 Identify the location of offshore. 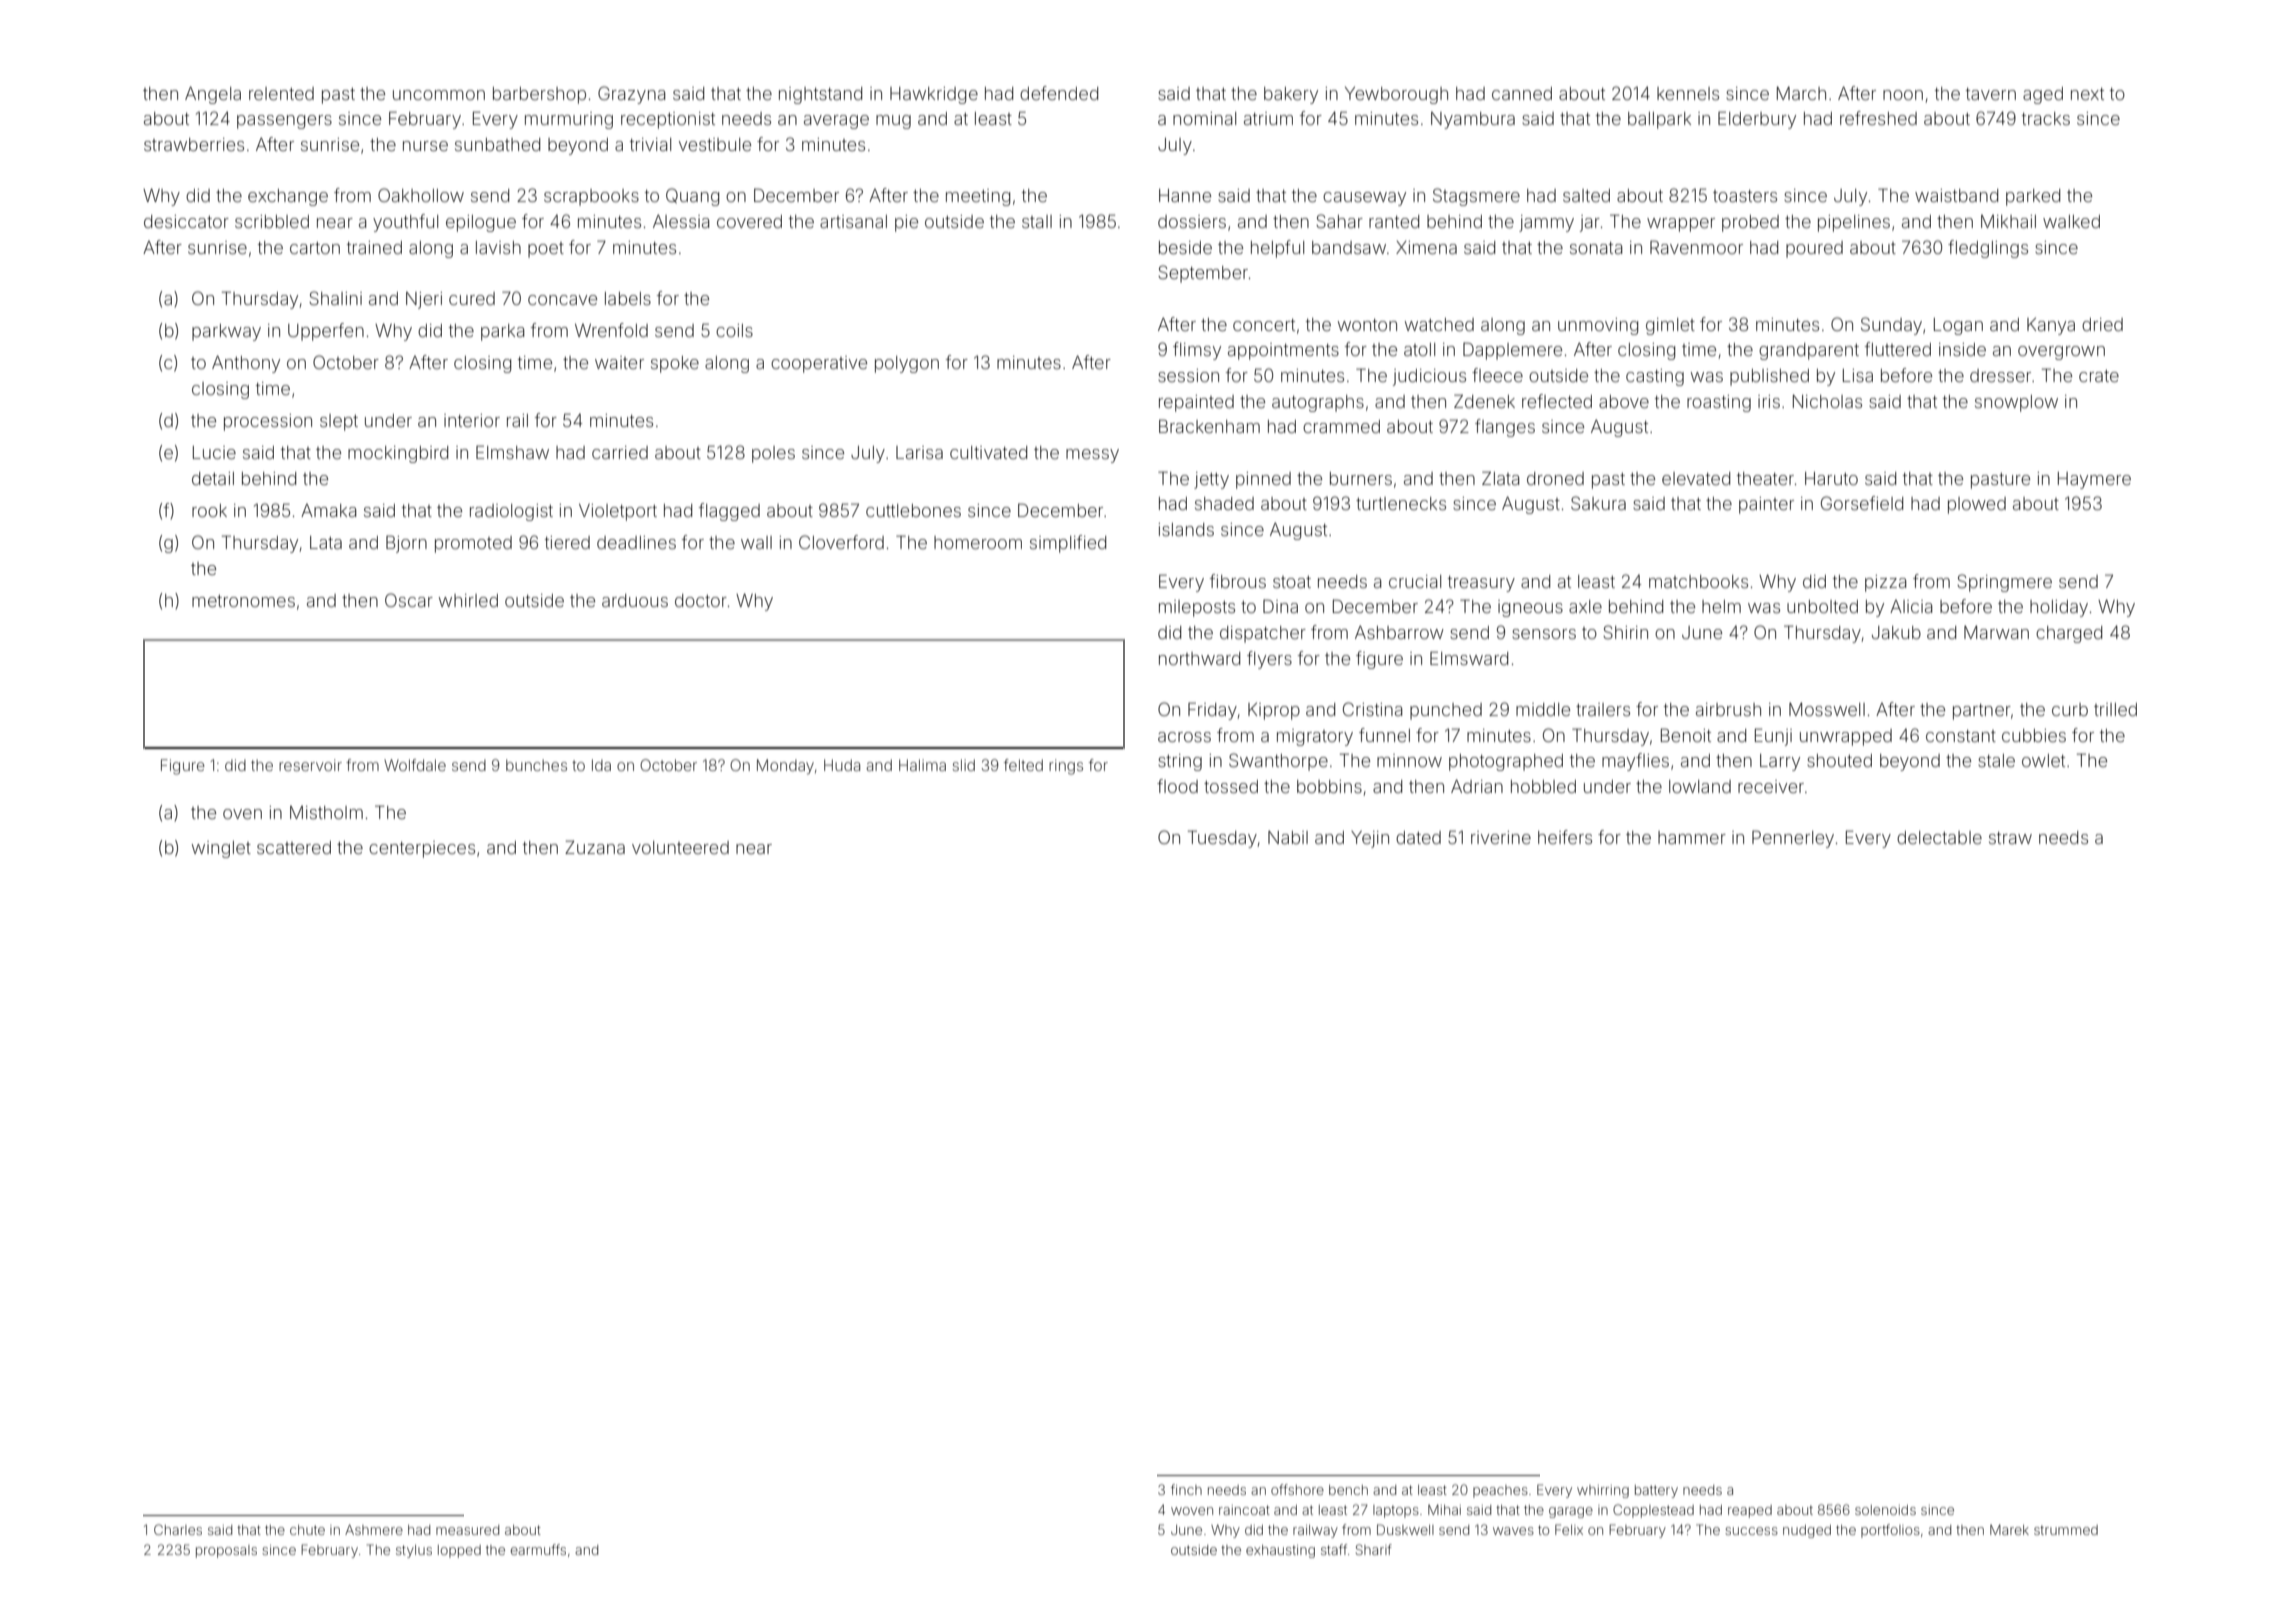
(1297, 1489).
